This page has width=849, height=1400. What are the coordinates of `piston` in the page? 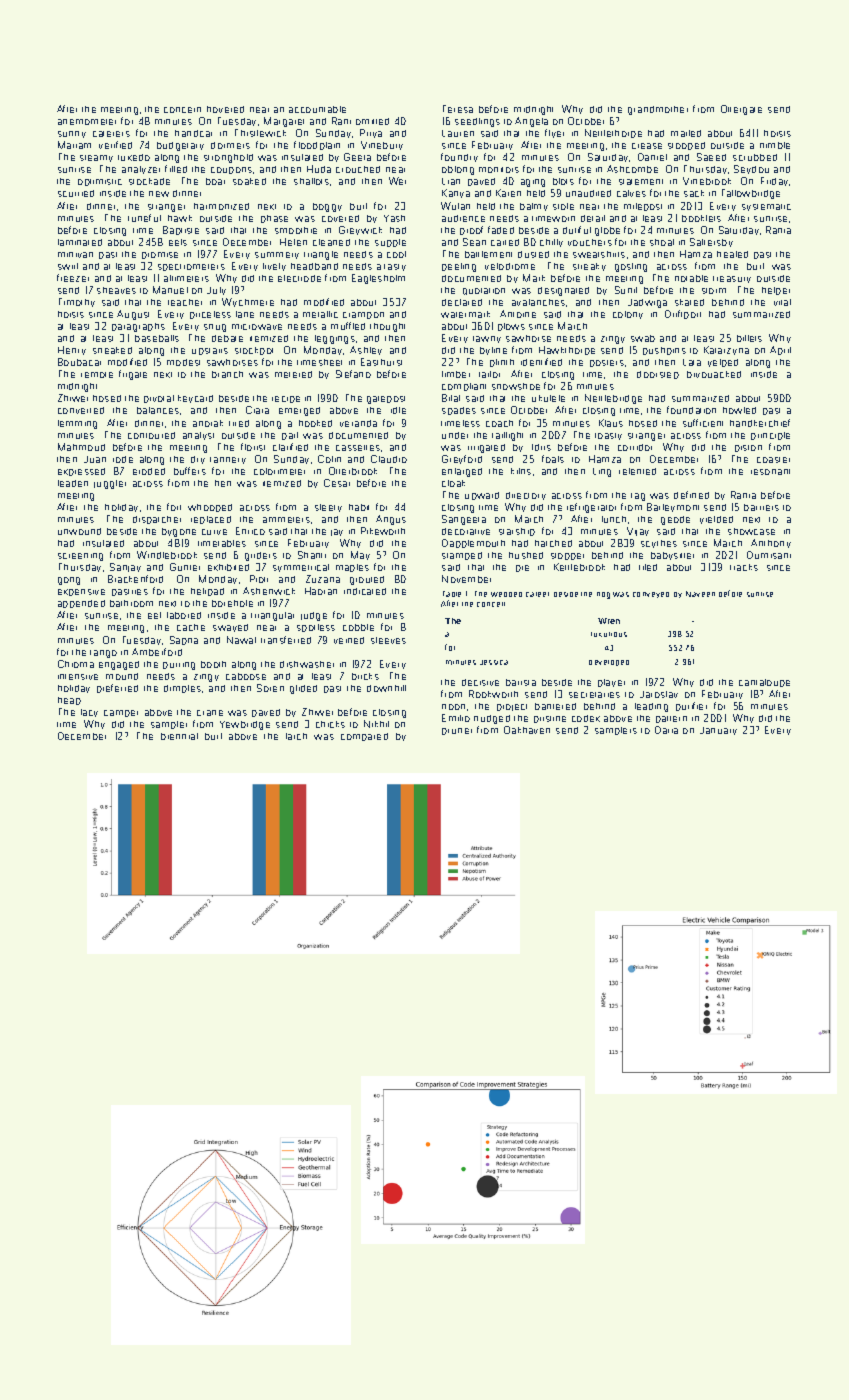 It's located at (748, 448).
